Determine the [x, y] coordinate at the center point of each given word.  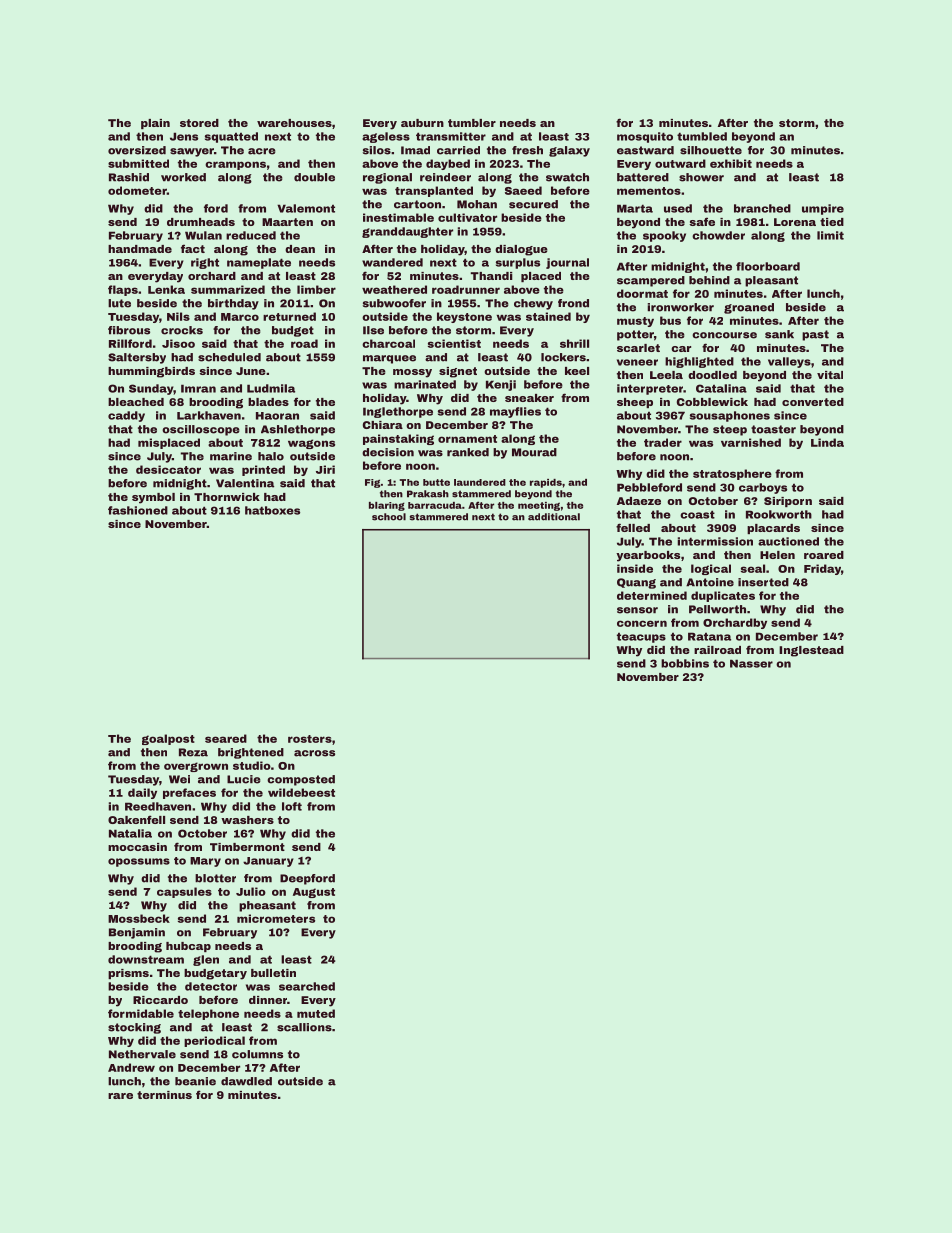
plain [155, 124]
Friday [822, 569]
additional [554, 517]
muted [316, 1013]
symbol [153, 498]
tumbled [702, 136]
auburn [422, 123]
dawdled [246, 1081]
